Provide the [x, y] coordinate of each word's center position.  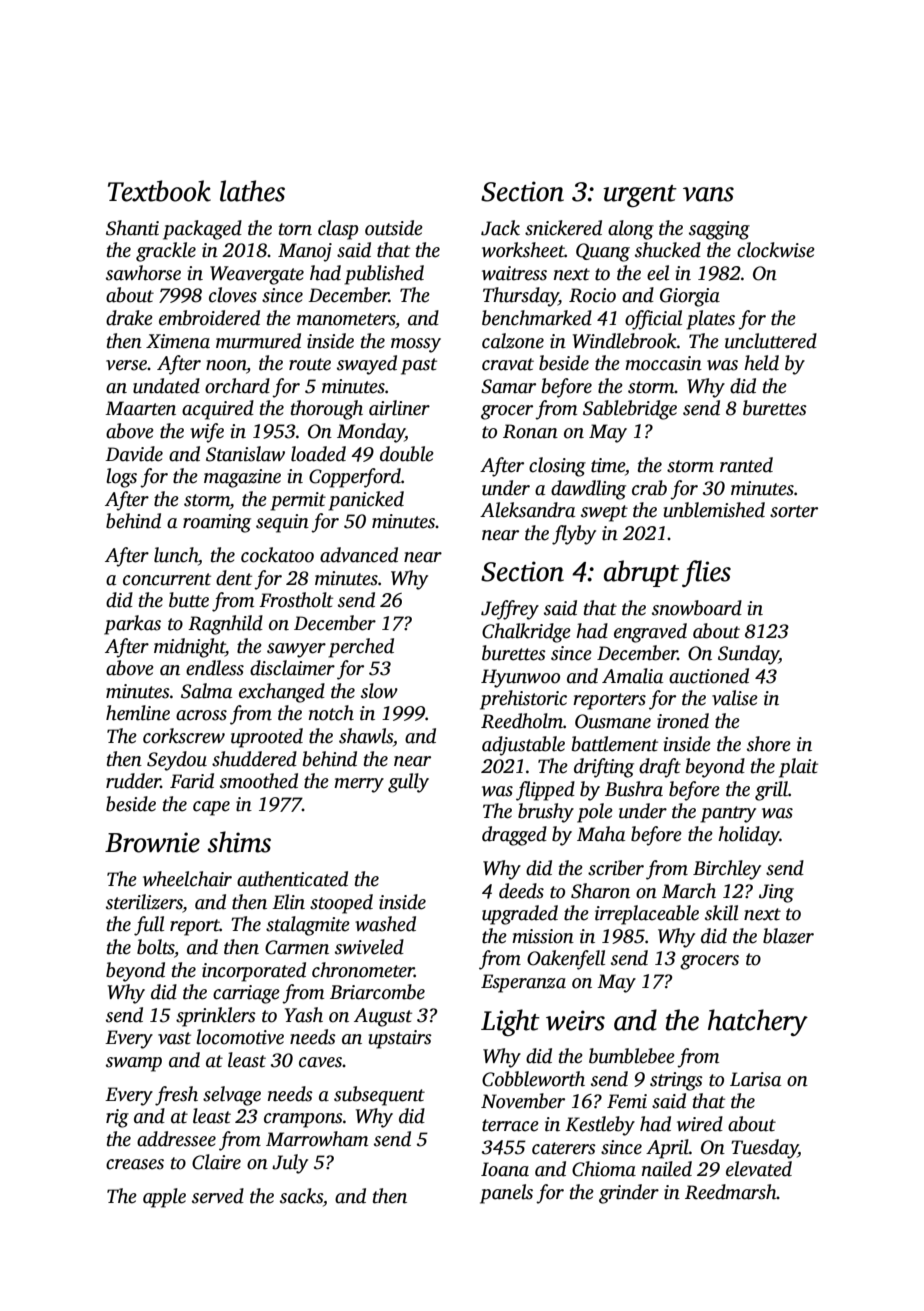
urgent [640, 196]
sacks [301, 1196]
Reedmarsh [731, 1192]
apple [164, 1198]
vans [708, 194]
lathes [252, 191]
